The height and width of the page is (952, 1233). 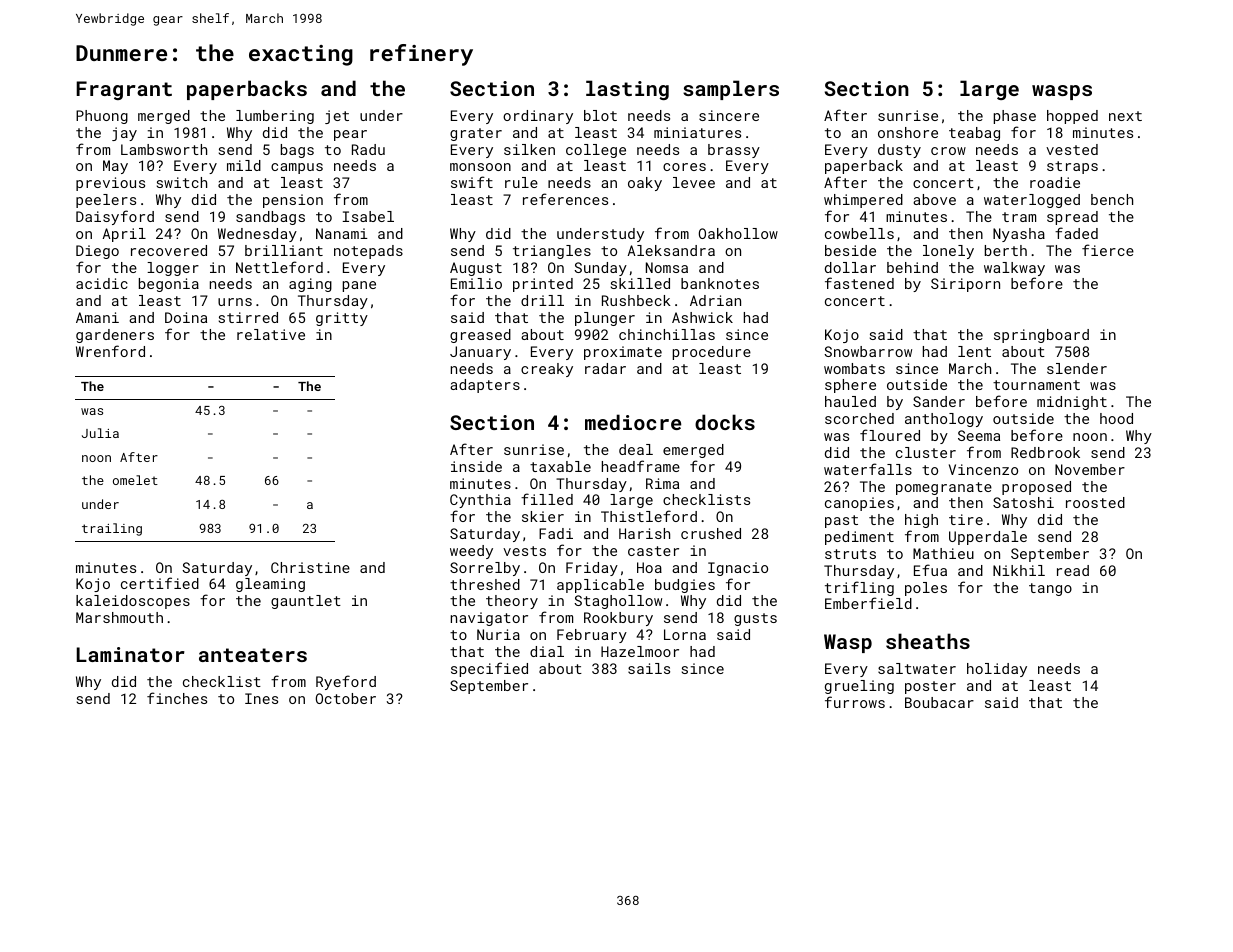 I want to click on omelet, so click(x=135, y=480).
